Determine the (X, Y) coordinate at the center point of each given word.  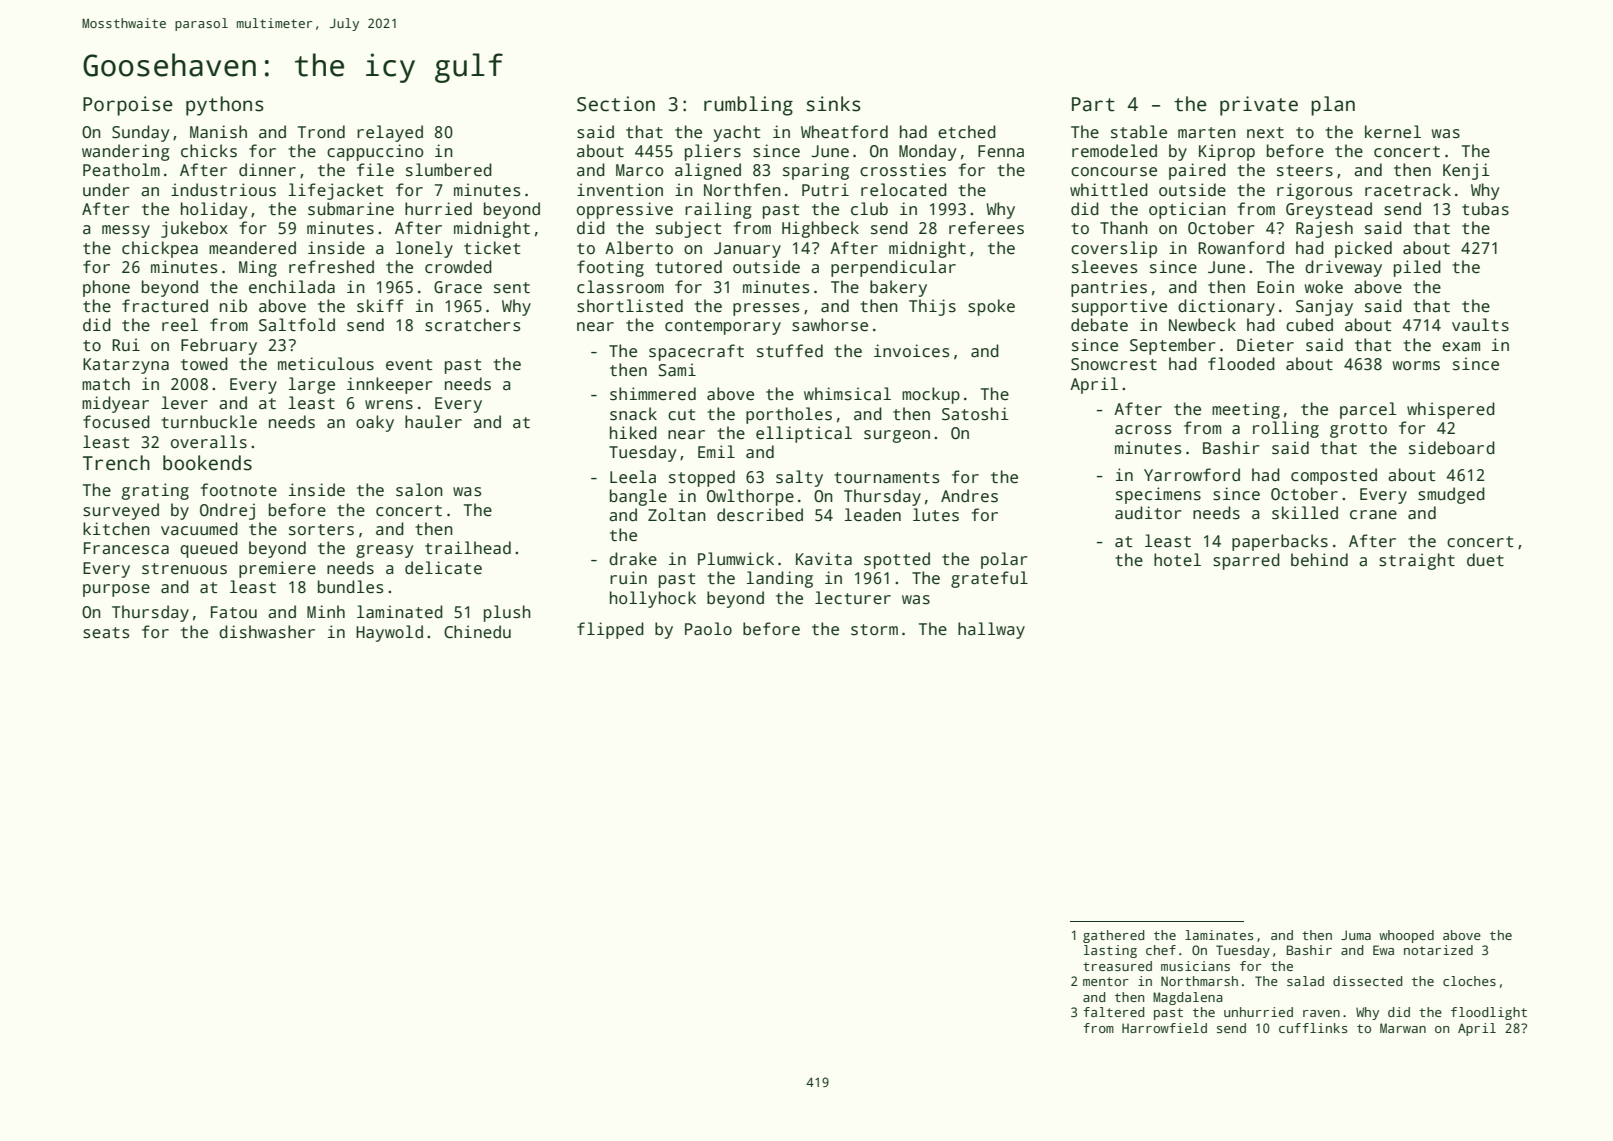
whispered (1451, 410)
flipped (610, 630)
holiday (214, 210)
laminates (1219, 935)
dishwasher (267, 632)
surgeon (897, 436)
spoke (991, 307)
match (106, 384)
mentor (1106, 981)
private (1259, 106)
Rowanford (1241, 248)
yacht (737, 133)
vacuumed (199, 529)
